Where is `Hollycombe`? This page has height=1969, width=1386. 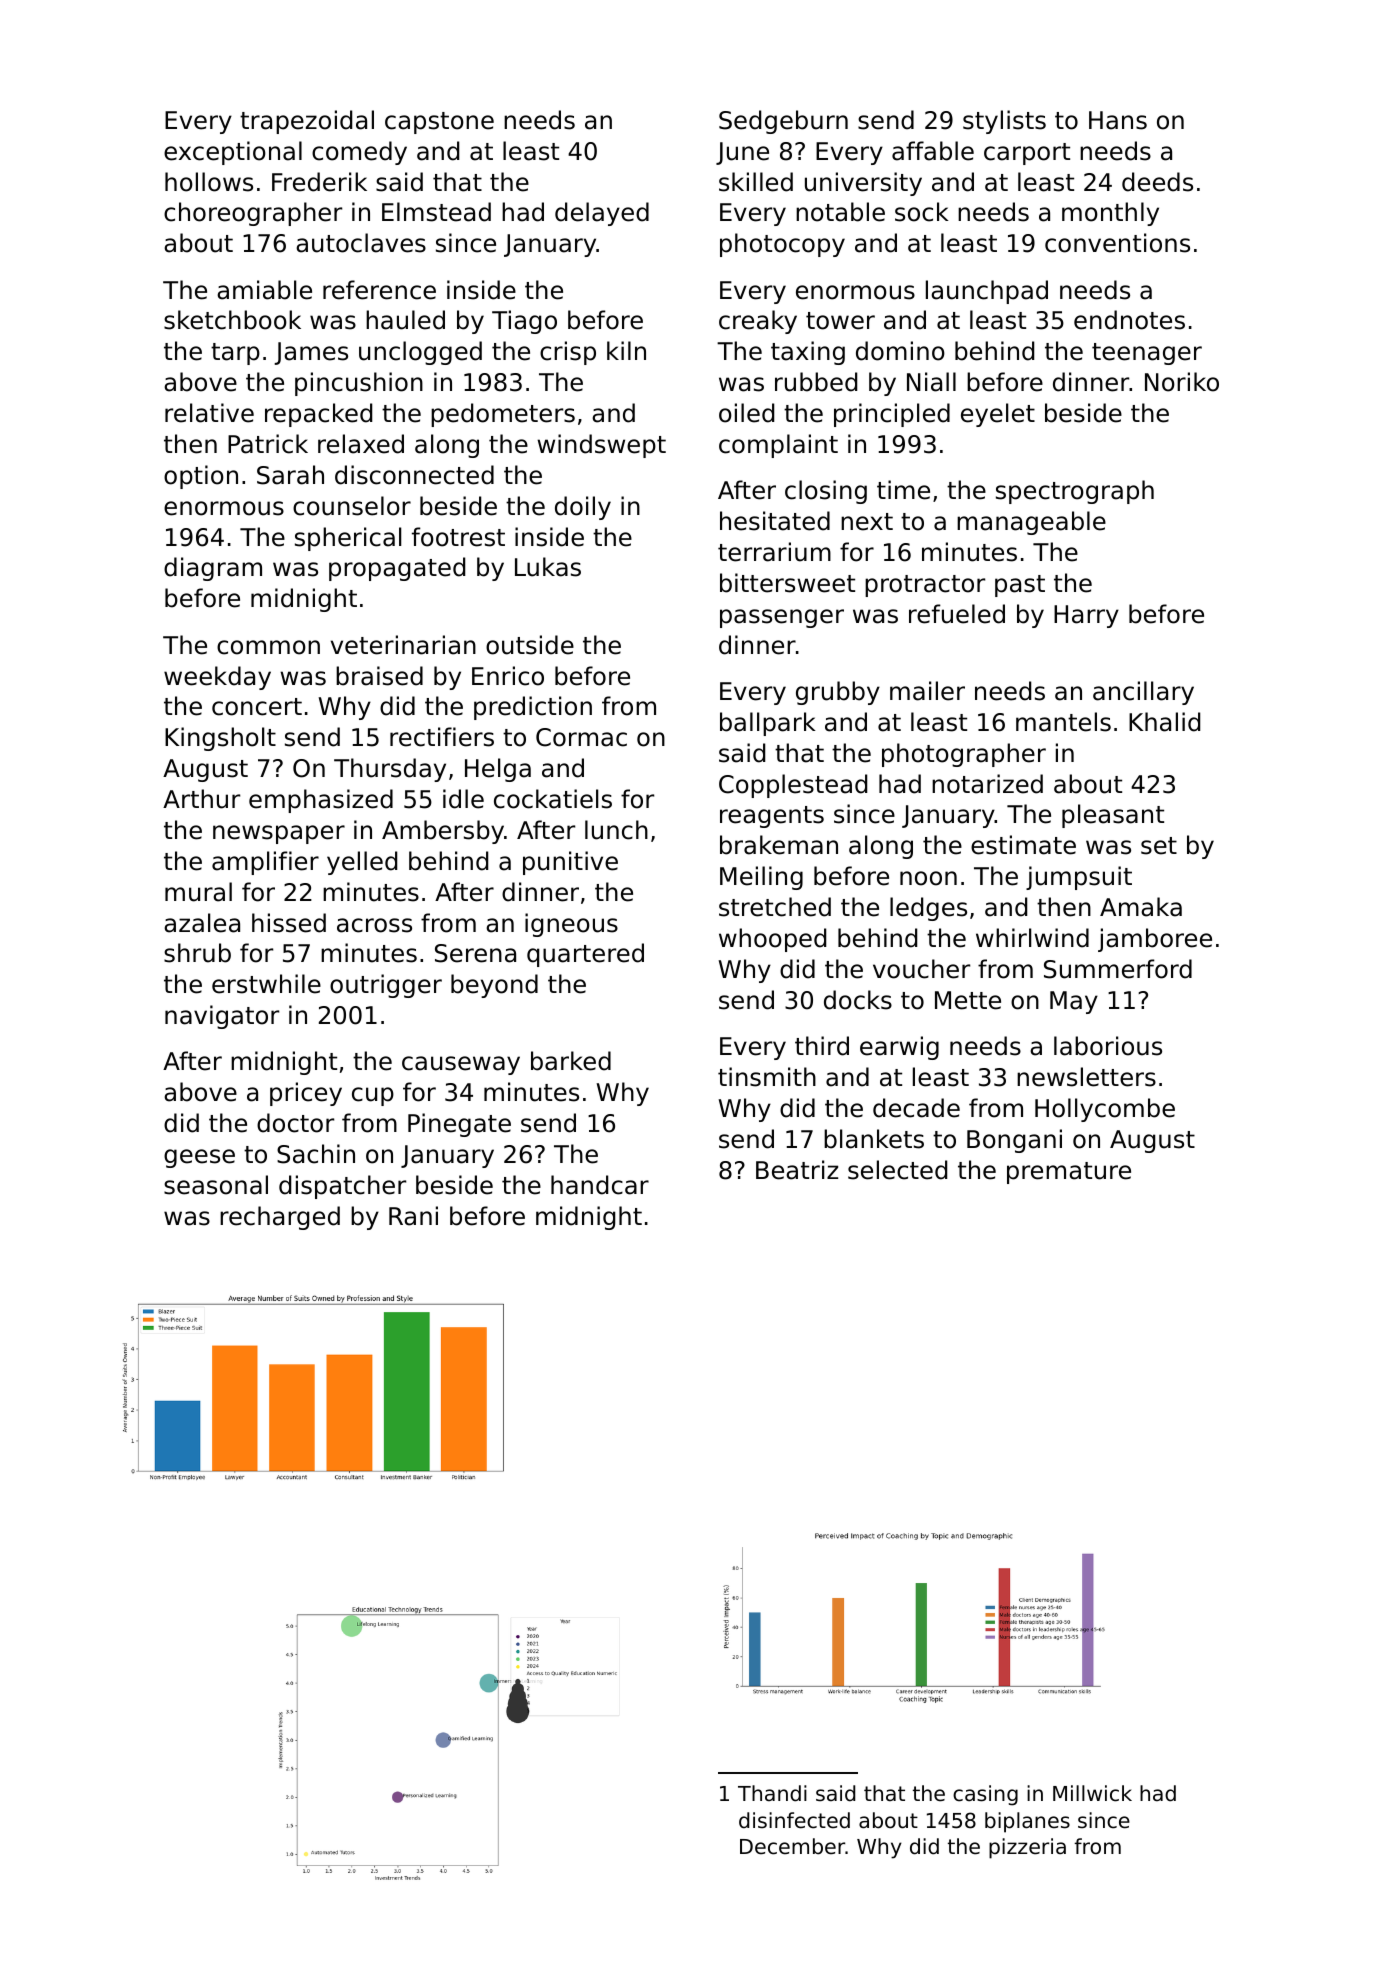
Hollycombe is located at coordinates (1105, 1110).
